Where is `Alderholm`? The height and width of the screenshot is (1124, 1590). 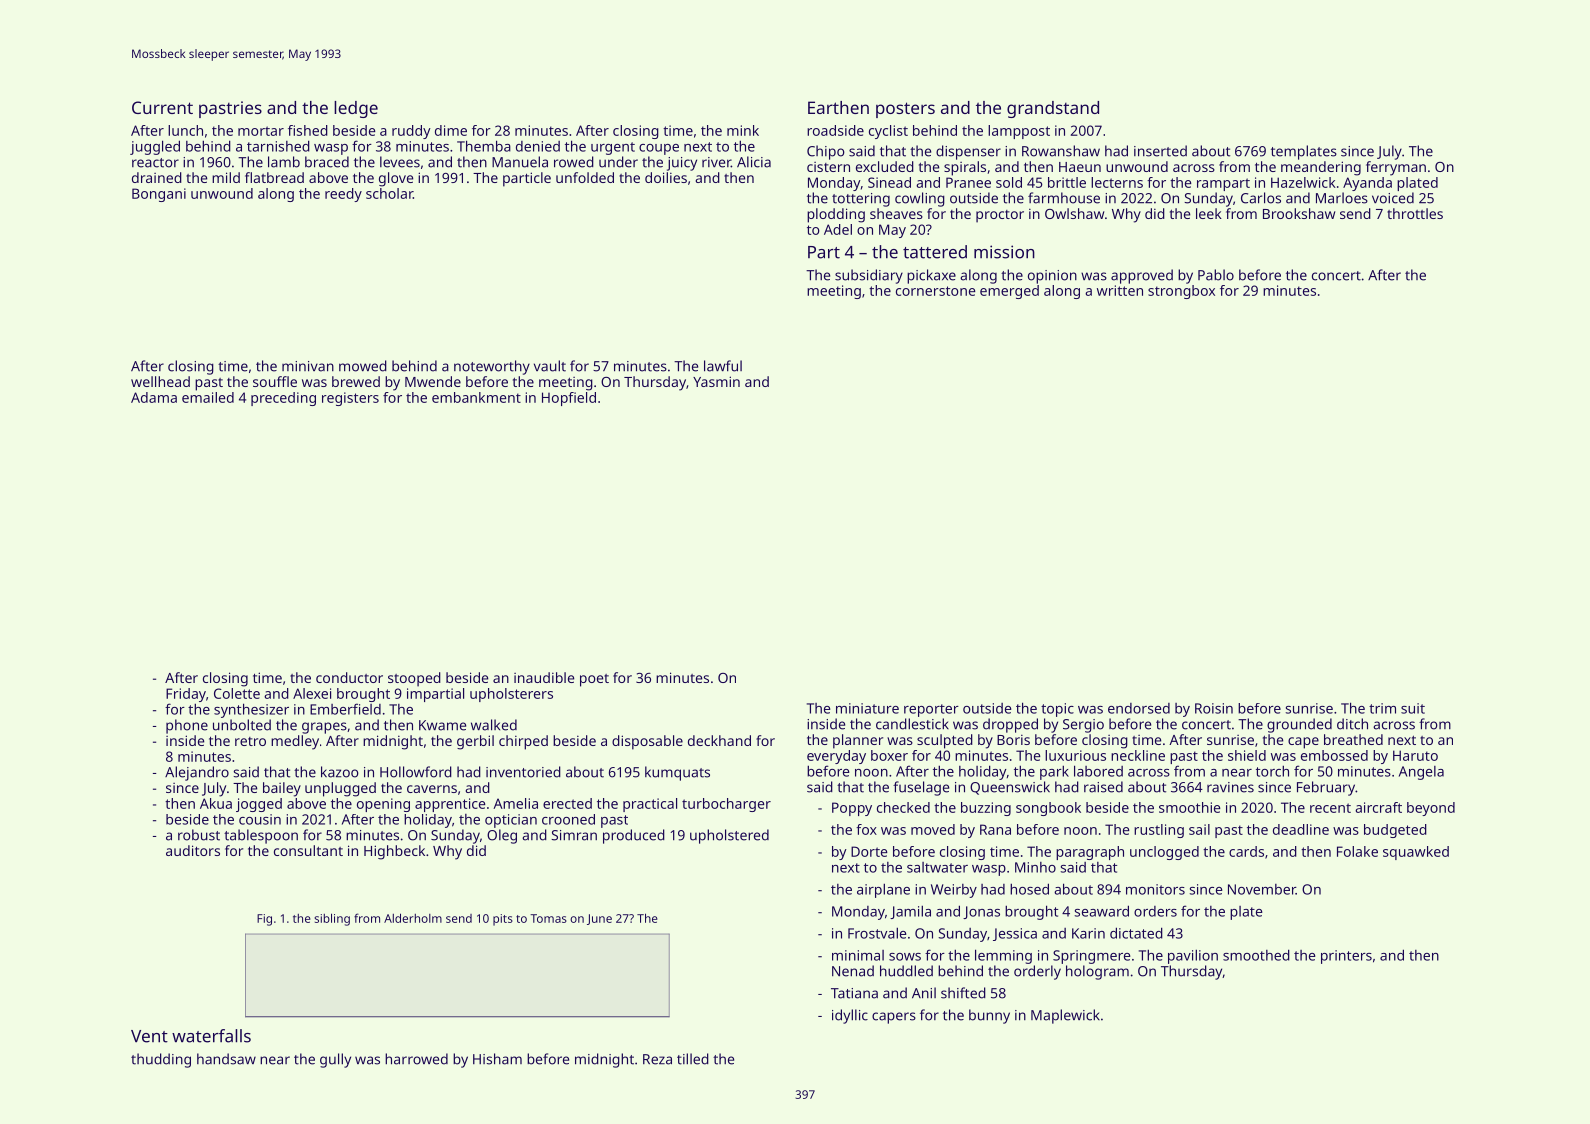 Alderholm is located at coordinates (413, 918).
